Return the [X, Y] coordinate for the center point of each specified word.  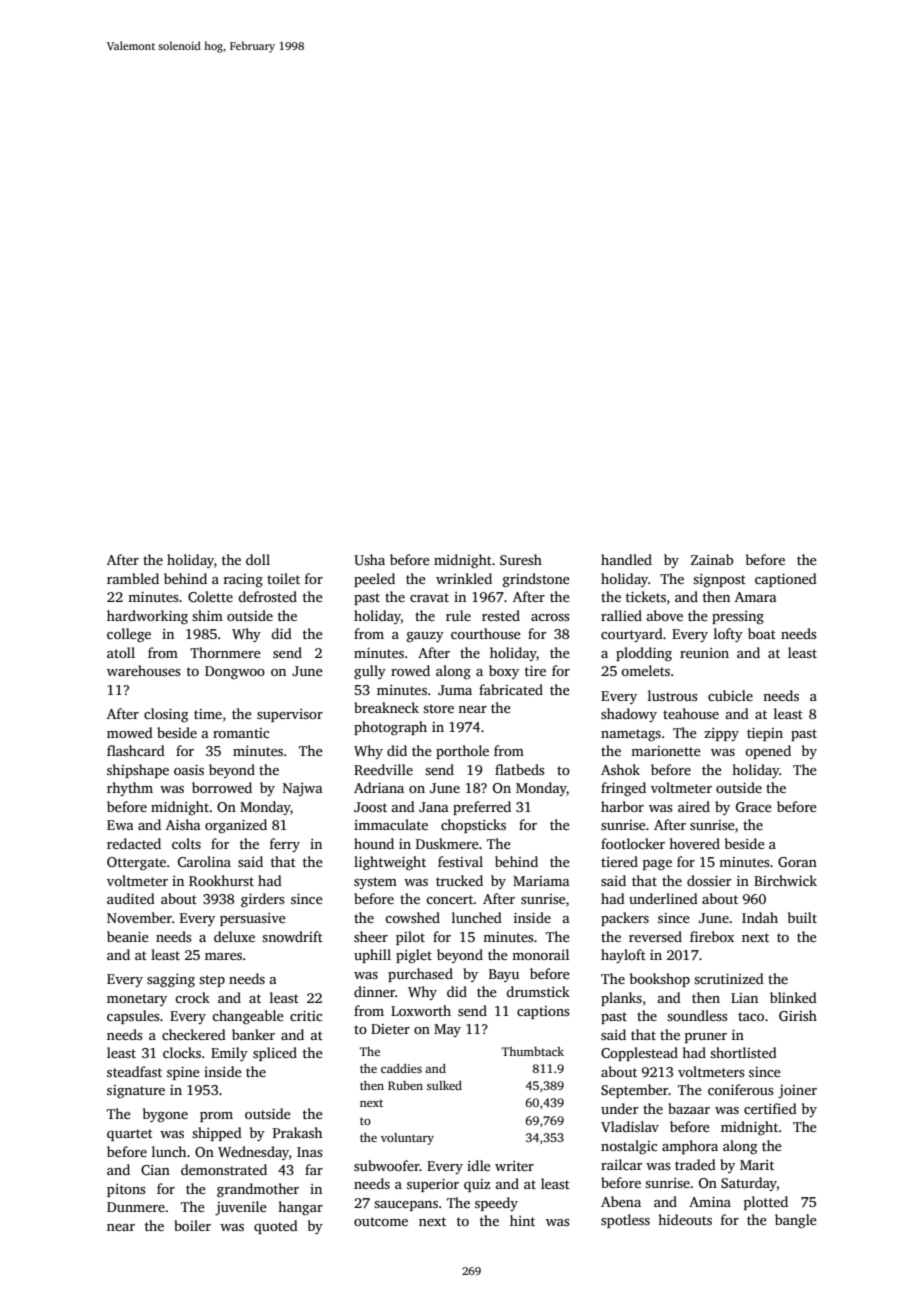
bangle [796, 1221]
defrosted [267, 596]
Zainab [712, 559]
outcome [381, 1221]
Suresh [521, 559]
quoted [276, 1227]
